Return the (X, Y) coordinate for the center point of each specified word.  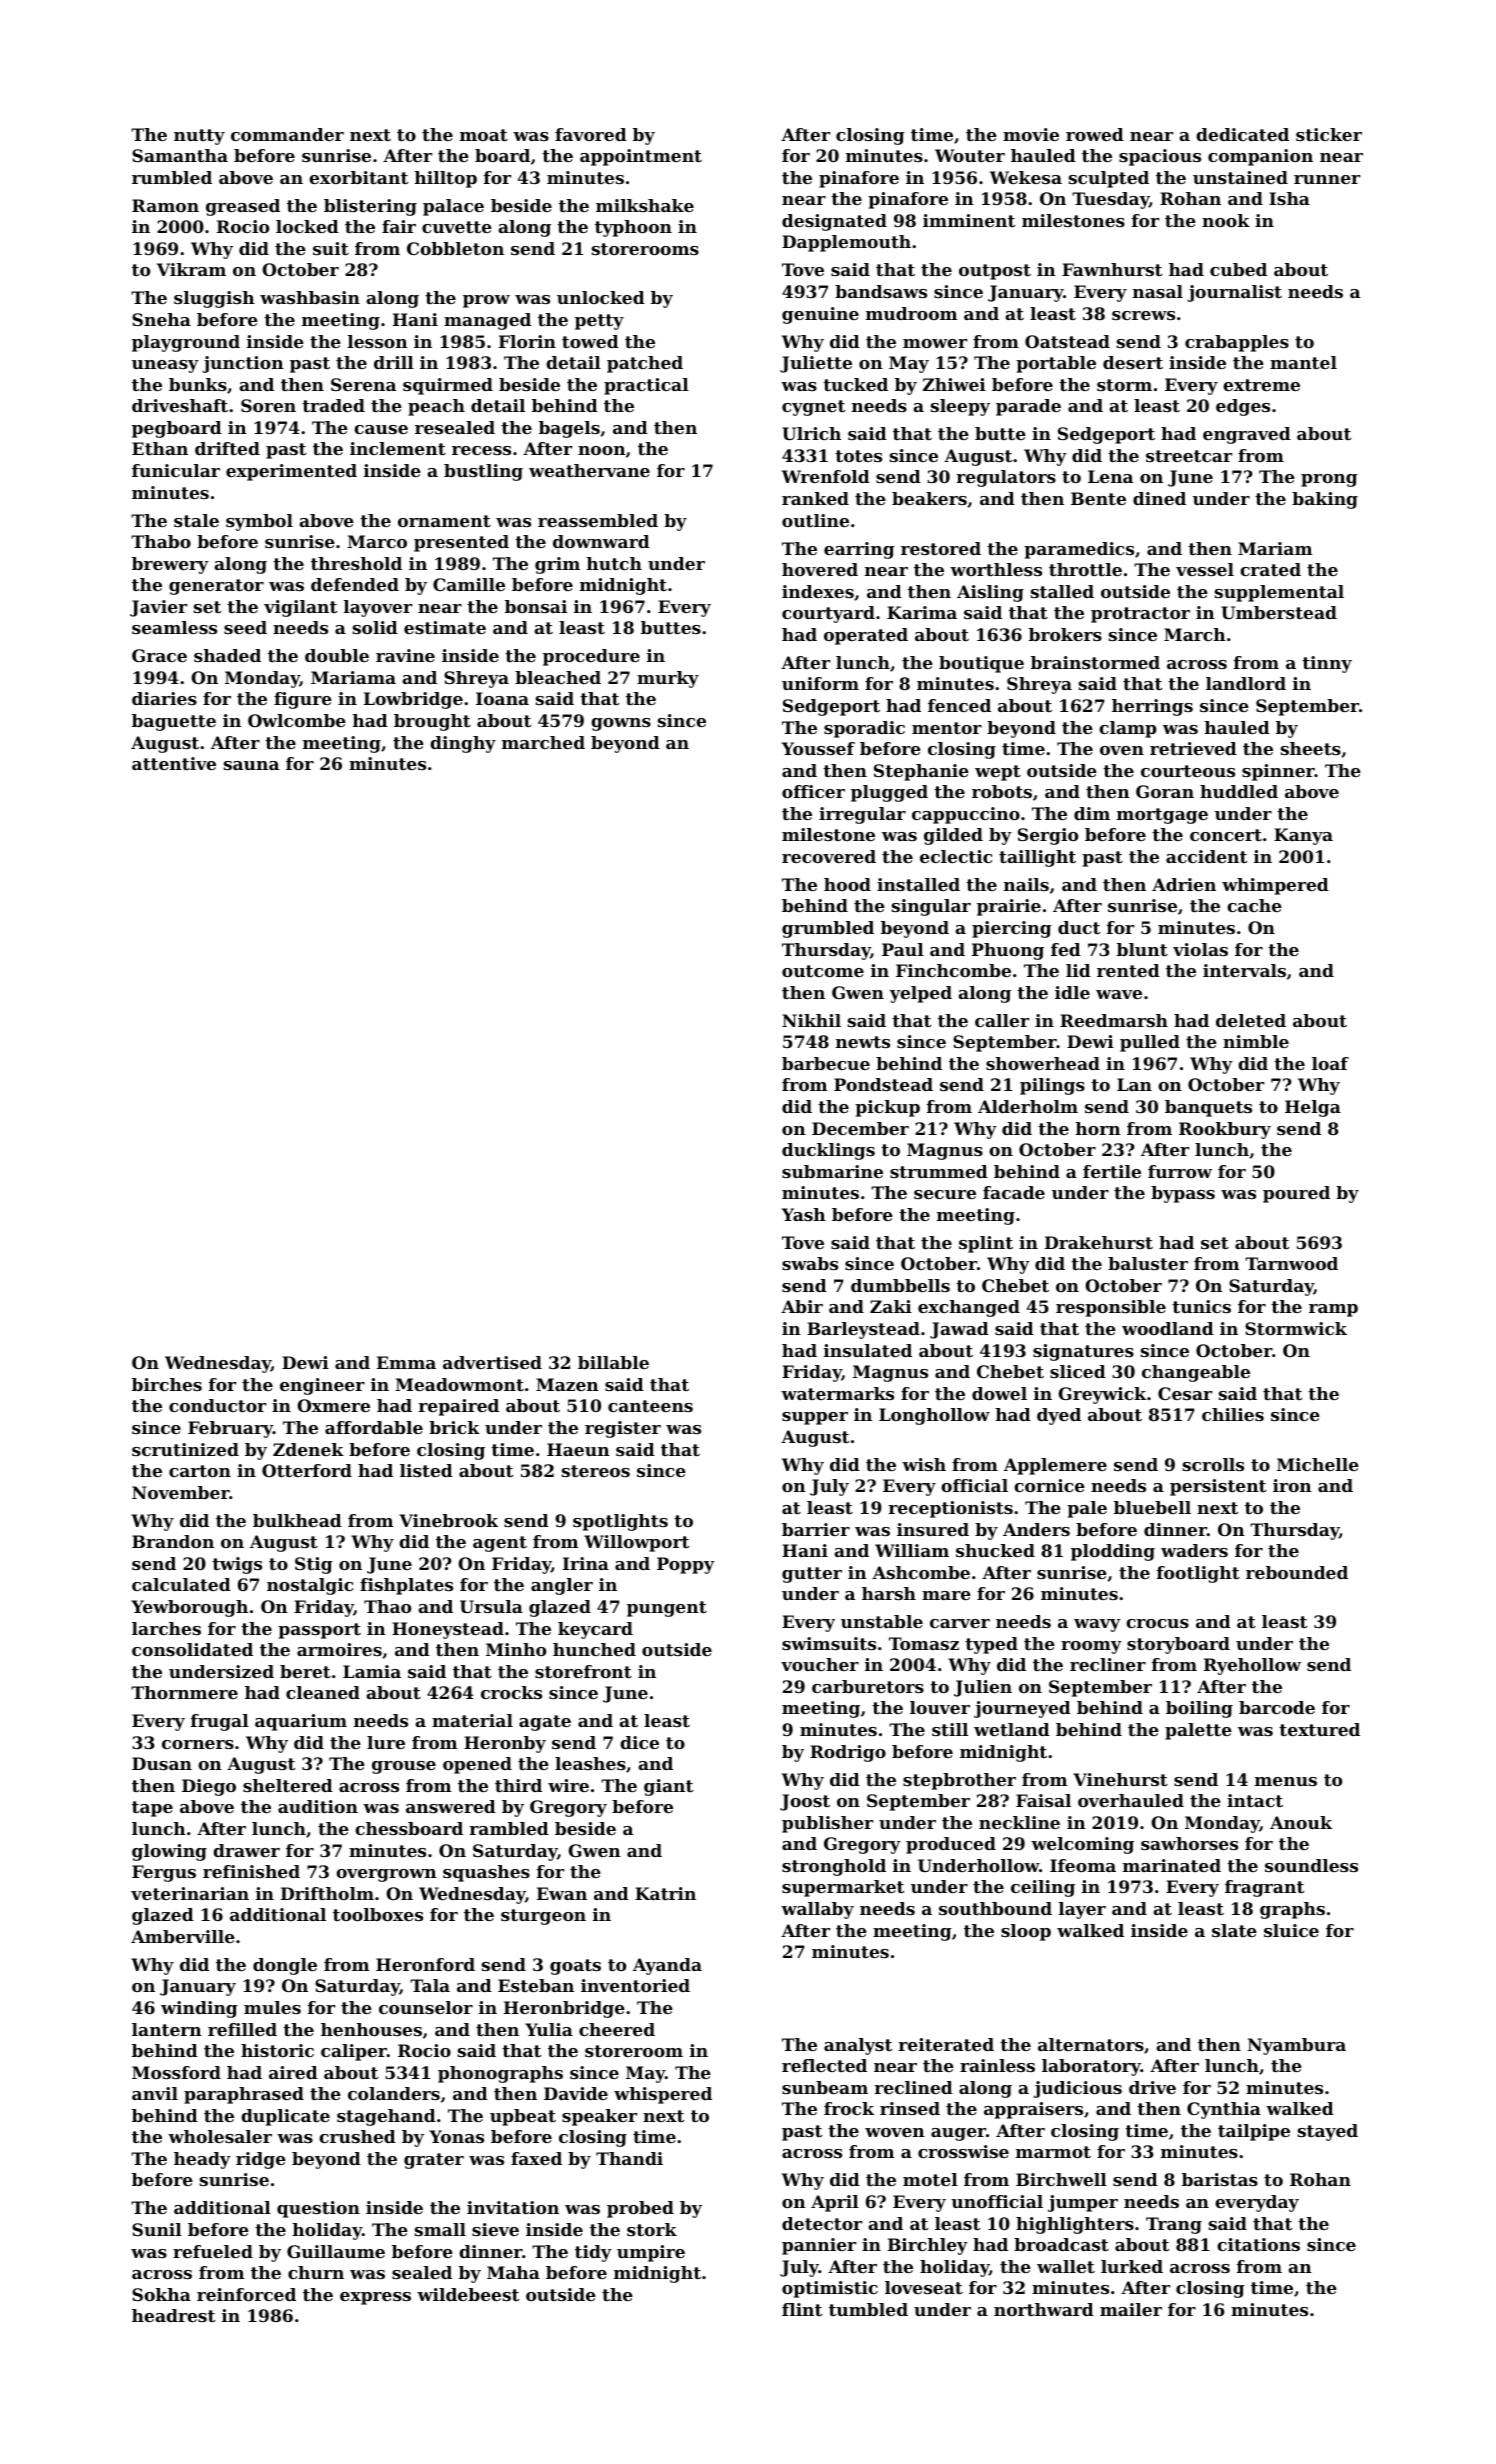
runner (1327, 179)
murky (668, 679)
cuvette (457, 227)
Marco (377, 541)
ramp (1333, 1310)
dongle (285, 1966)
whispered (663, 2095)
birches (167, 1384)
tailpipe (1254, 2132)
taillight (1037, 858)
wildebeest (468, 2294)
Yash (804, 1214)
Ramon (165, 205)
